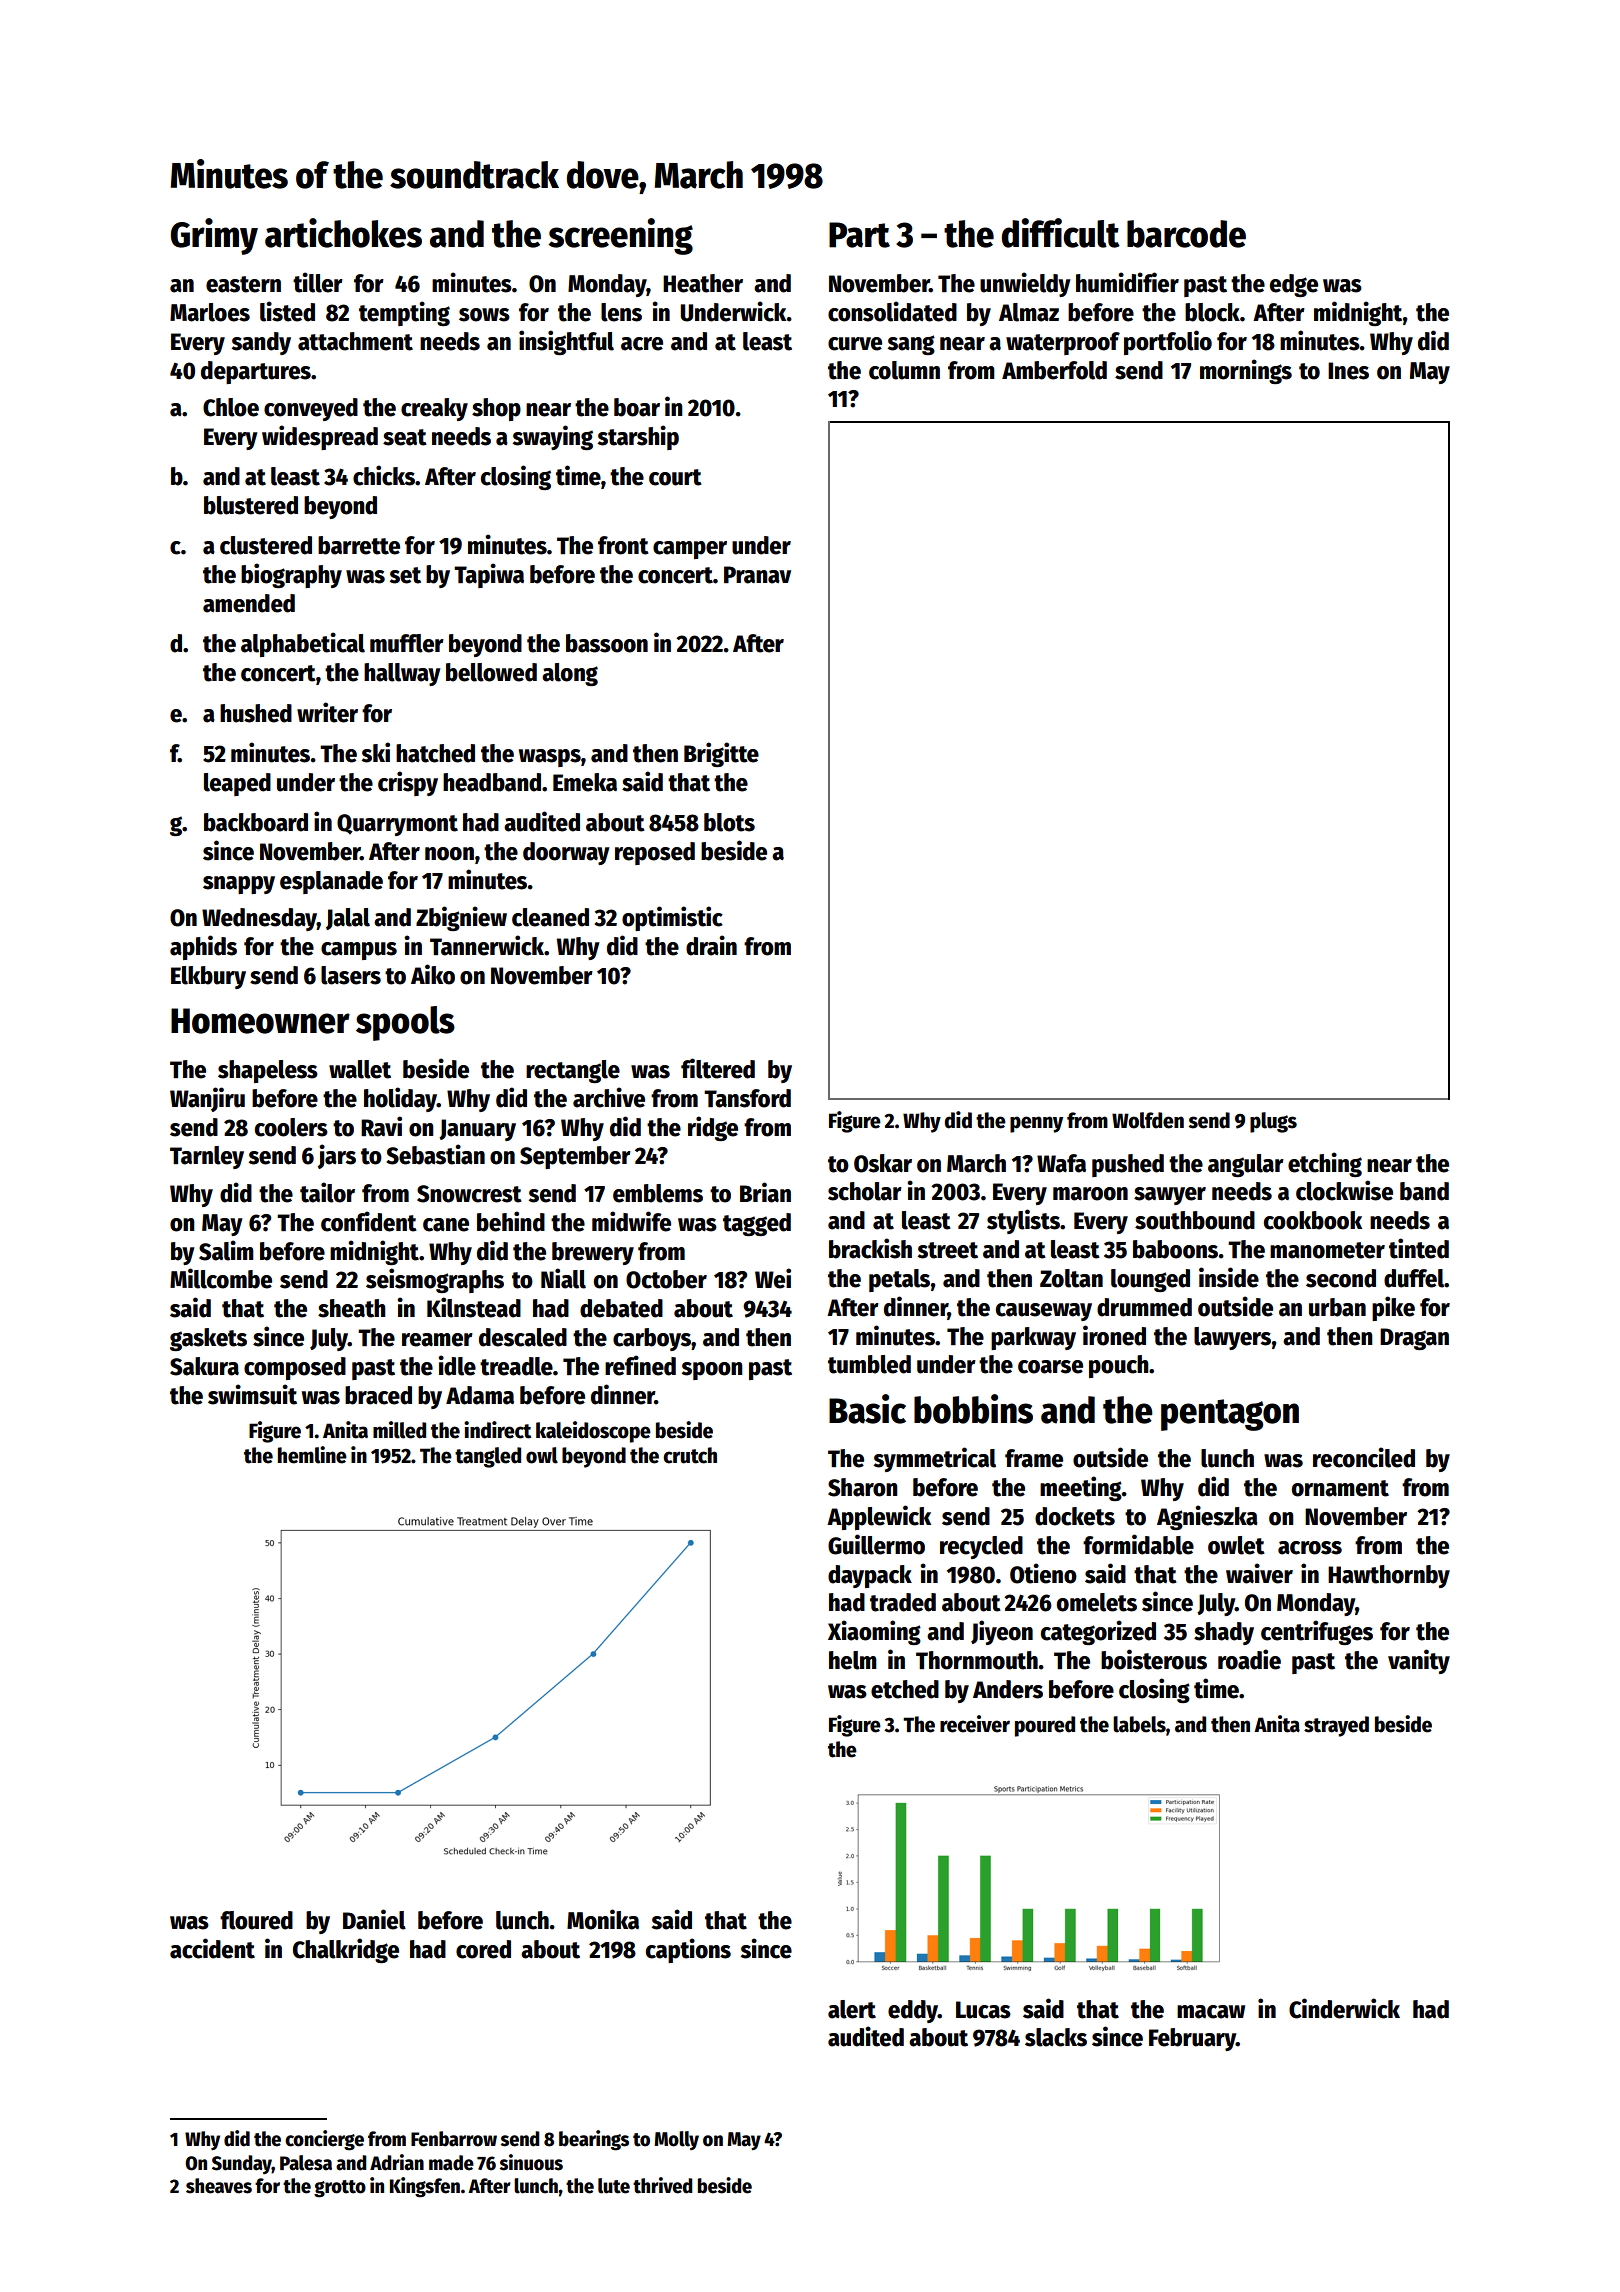  Describe the element at coordinates (1273, 1122) in the image. I see `plugs` at that location.
